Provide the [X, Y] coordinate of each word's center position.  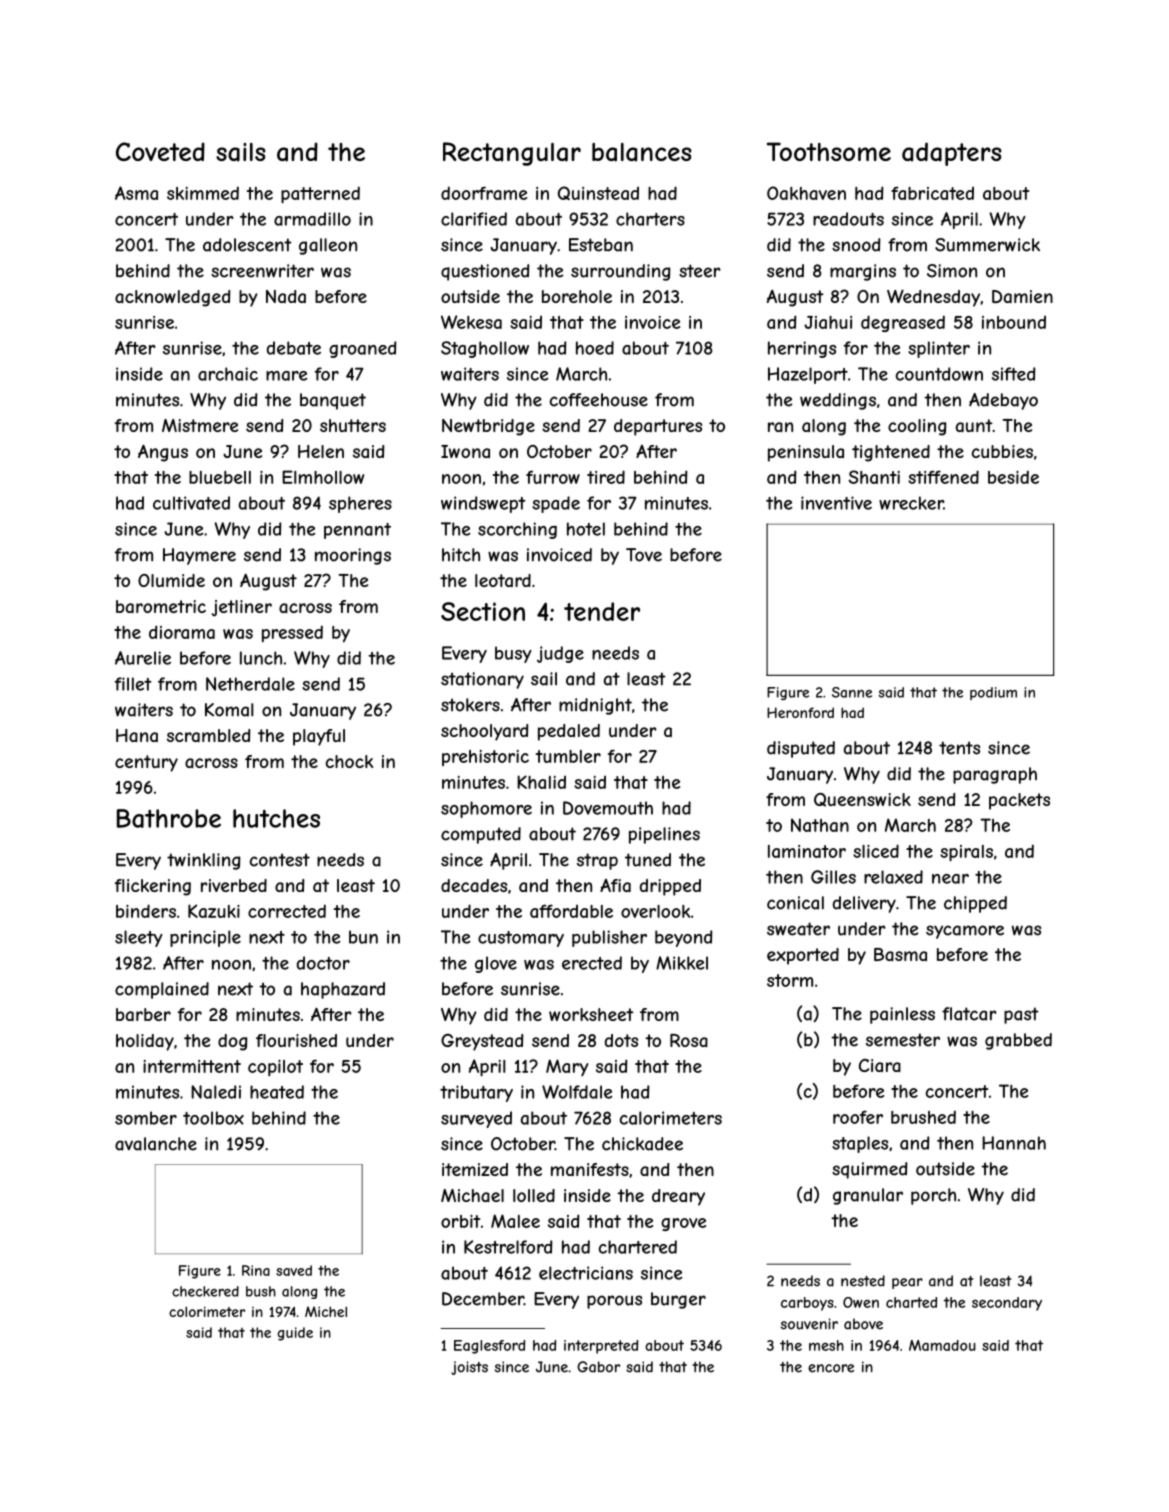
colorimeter [207, 1311]
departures [658, 427]
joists [469, 1368]
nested [863, 1281]
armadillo [312, 219]
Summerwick [987, 245]
